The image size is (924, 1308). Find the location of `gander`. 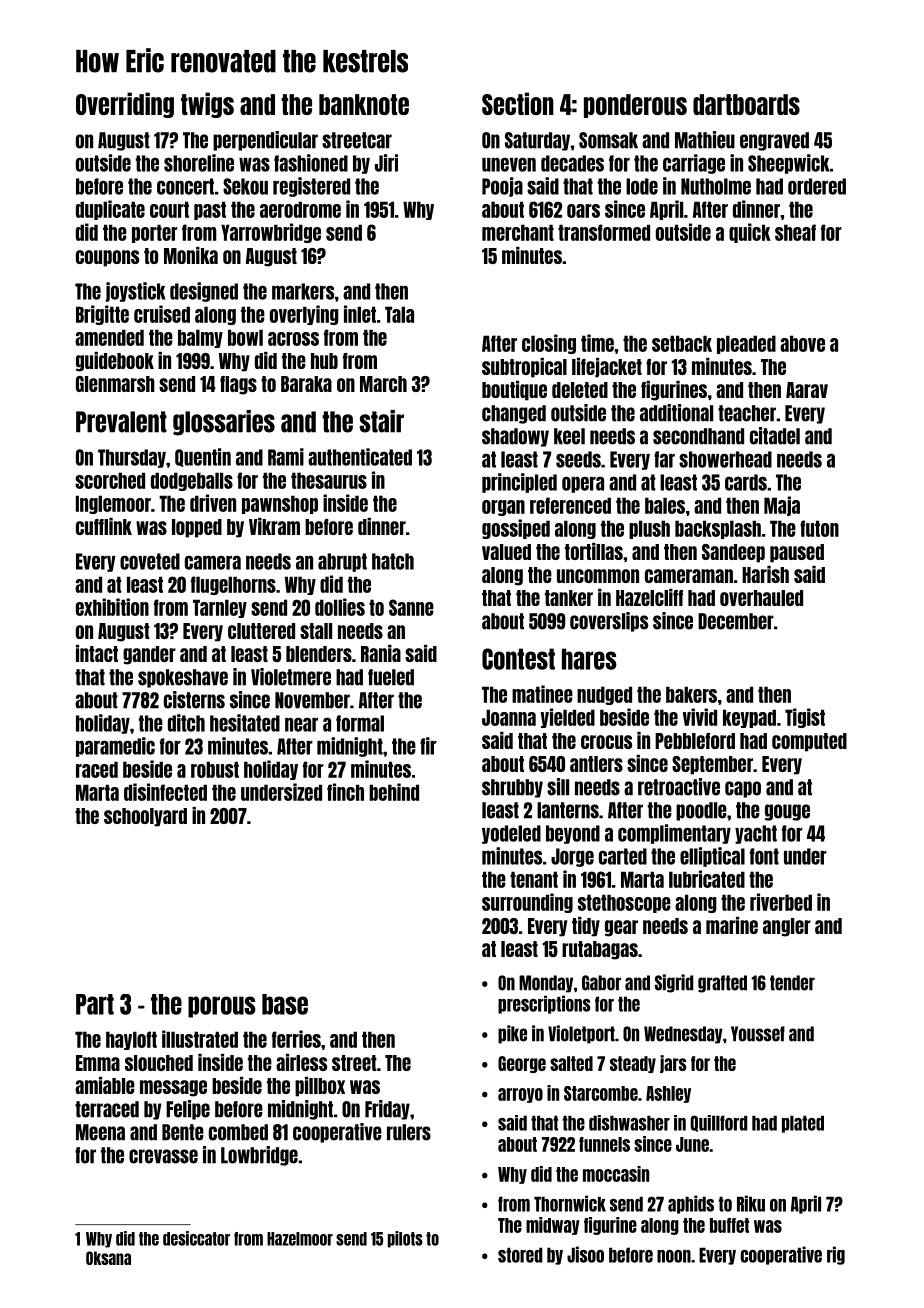

gander is located at coordinates (149, 655).
